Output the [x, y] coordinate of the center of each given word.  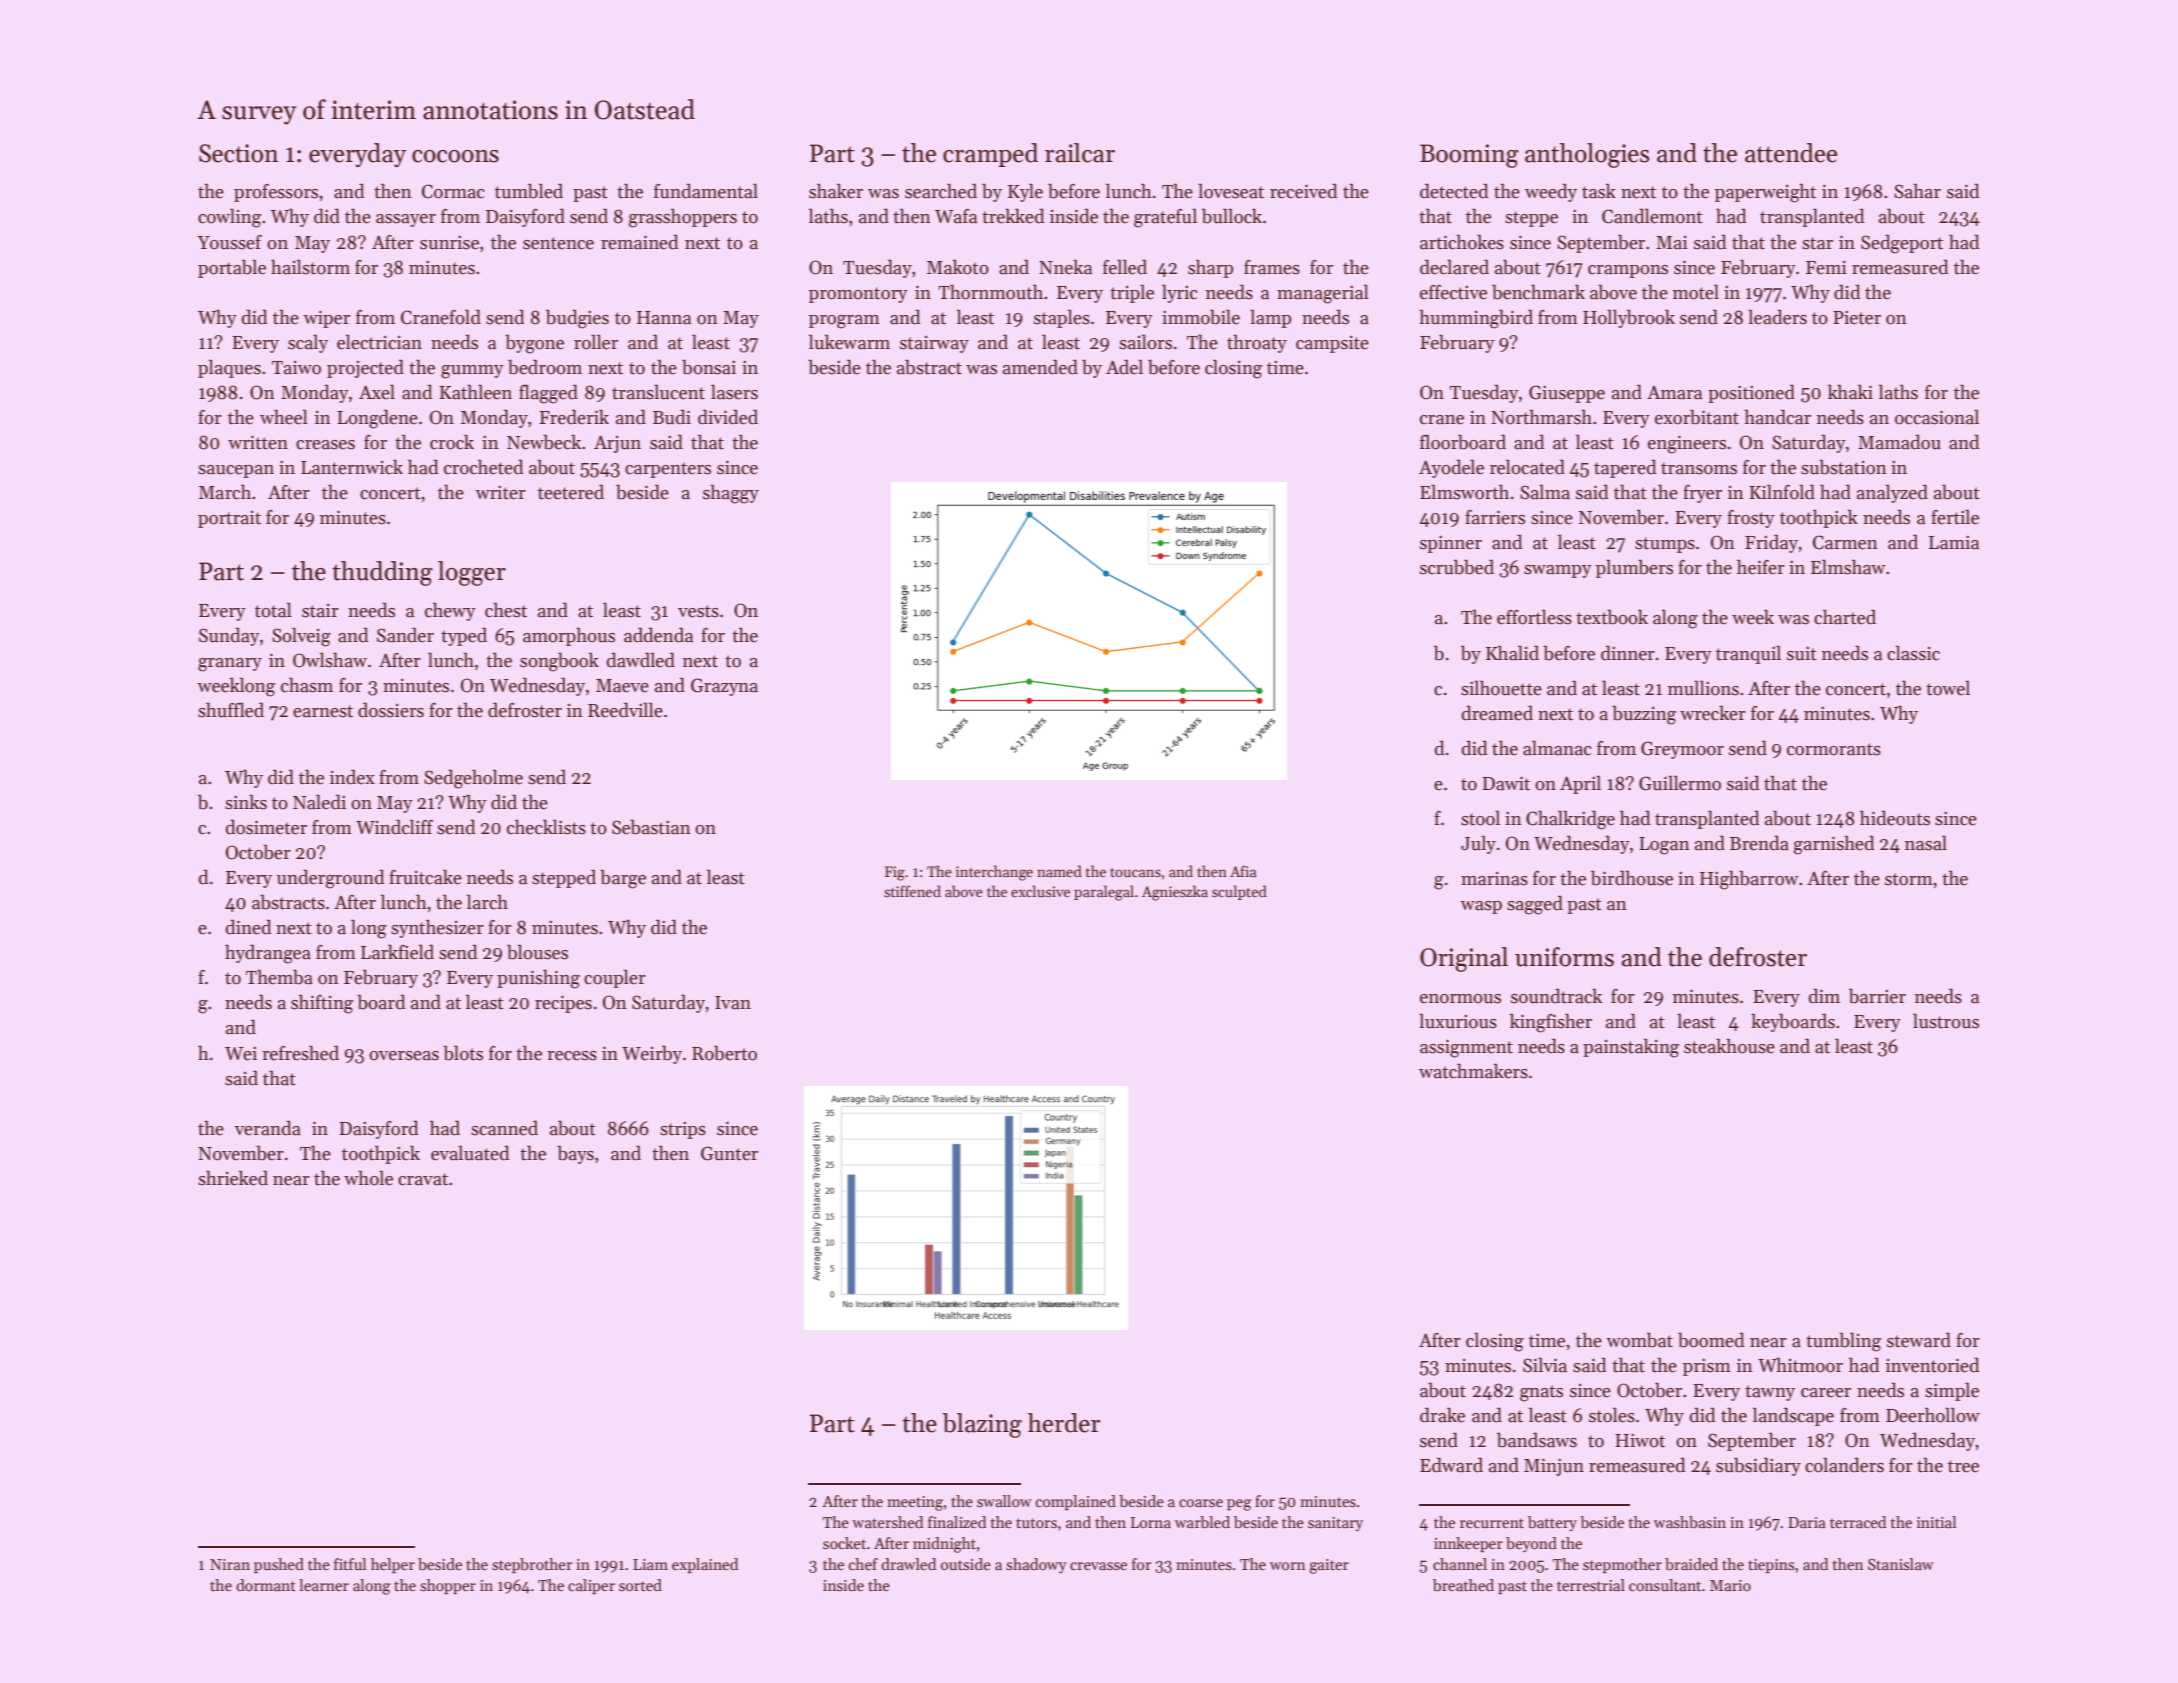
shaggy [731, 494]
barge [623, 879]
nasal [1926, 843]
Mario [1730, 1585]
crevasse [1098, 1566]
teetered [571, 492]
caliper [591, 1586]
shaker [836, 191]
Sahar [1917, 191]
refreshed [300, 1053]
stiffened [912, 891]
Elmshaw [1848, 567]
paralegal [1104, 893]
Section [239, 153]
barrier [1877, 996]
